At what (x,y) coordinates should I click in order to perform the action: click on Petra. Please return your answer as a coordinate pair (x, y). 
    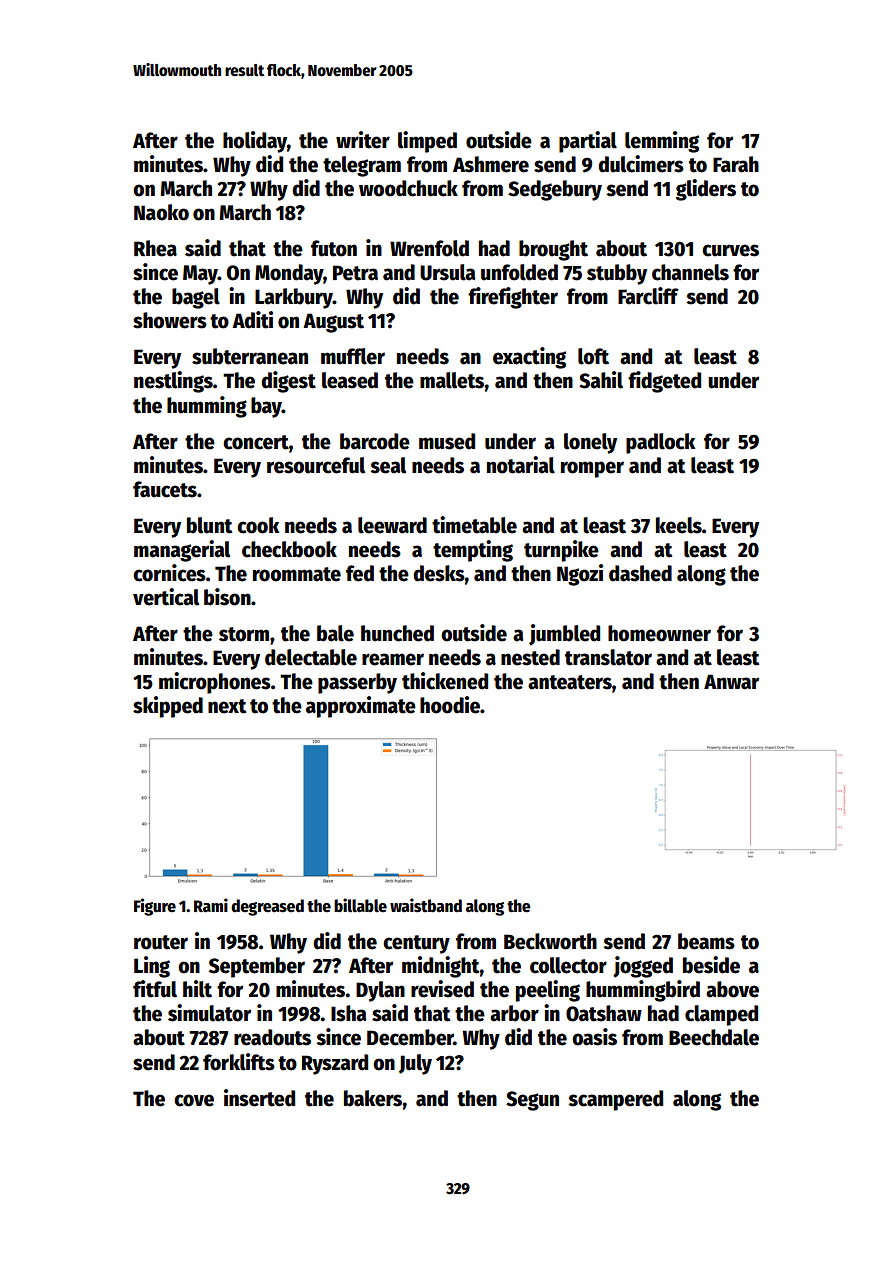
    Looking at the image, I should click on (355, 273).
